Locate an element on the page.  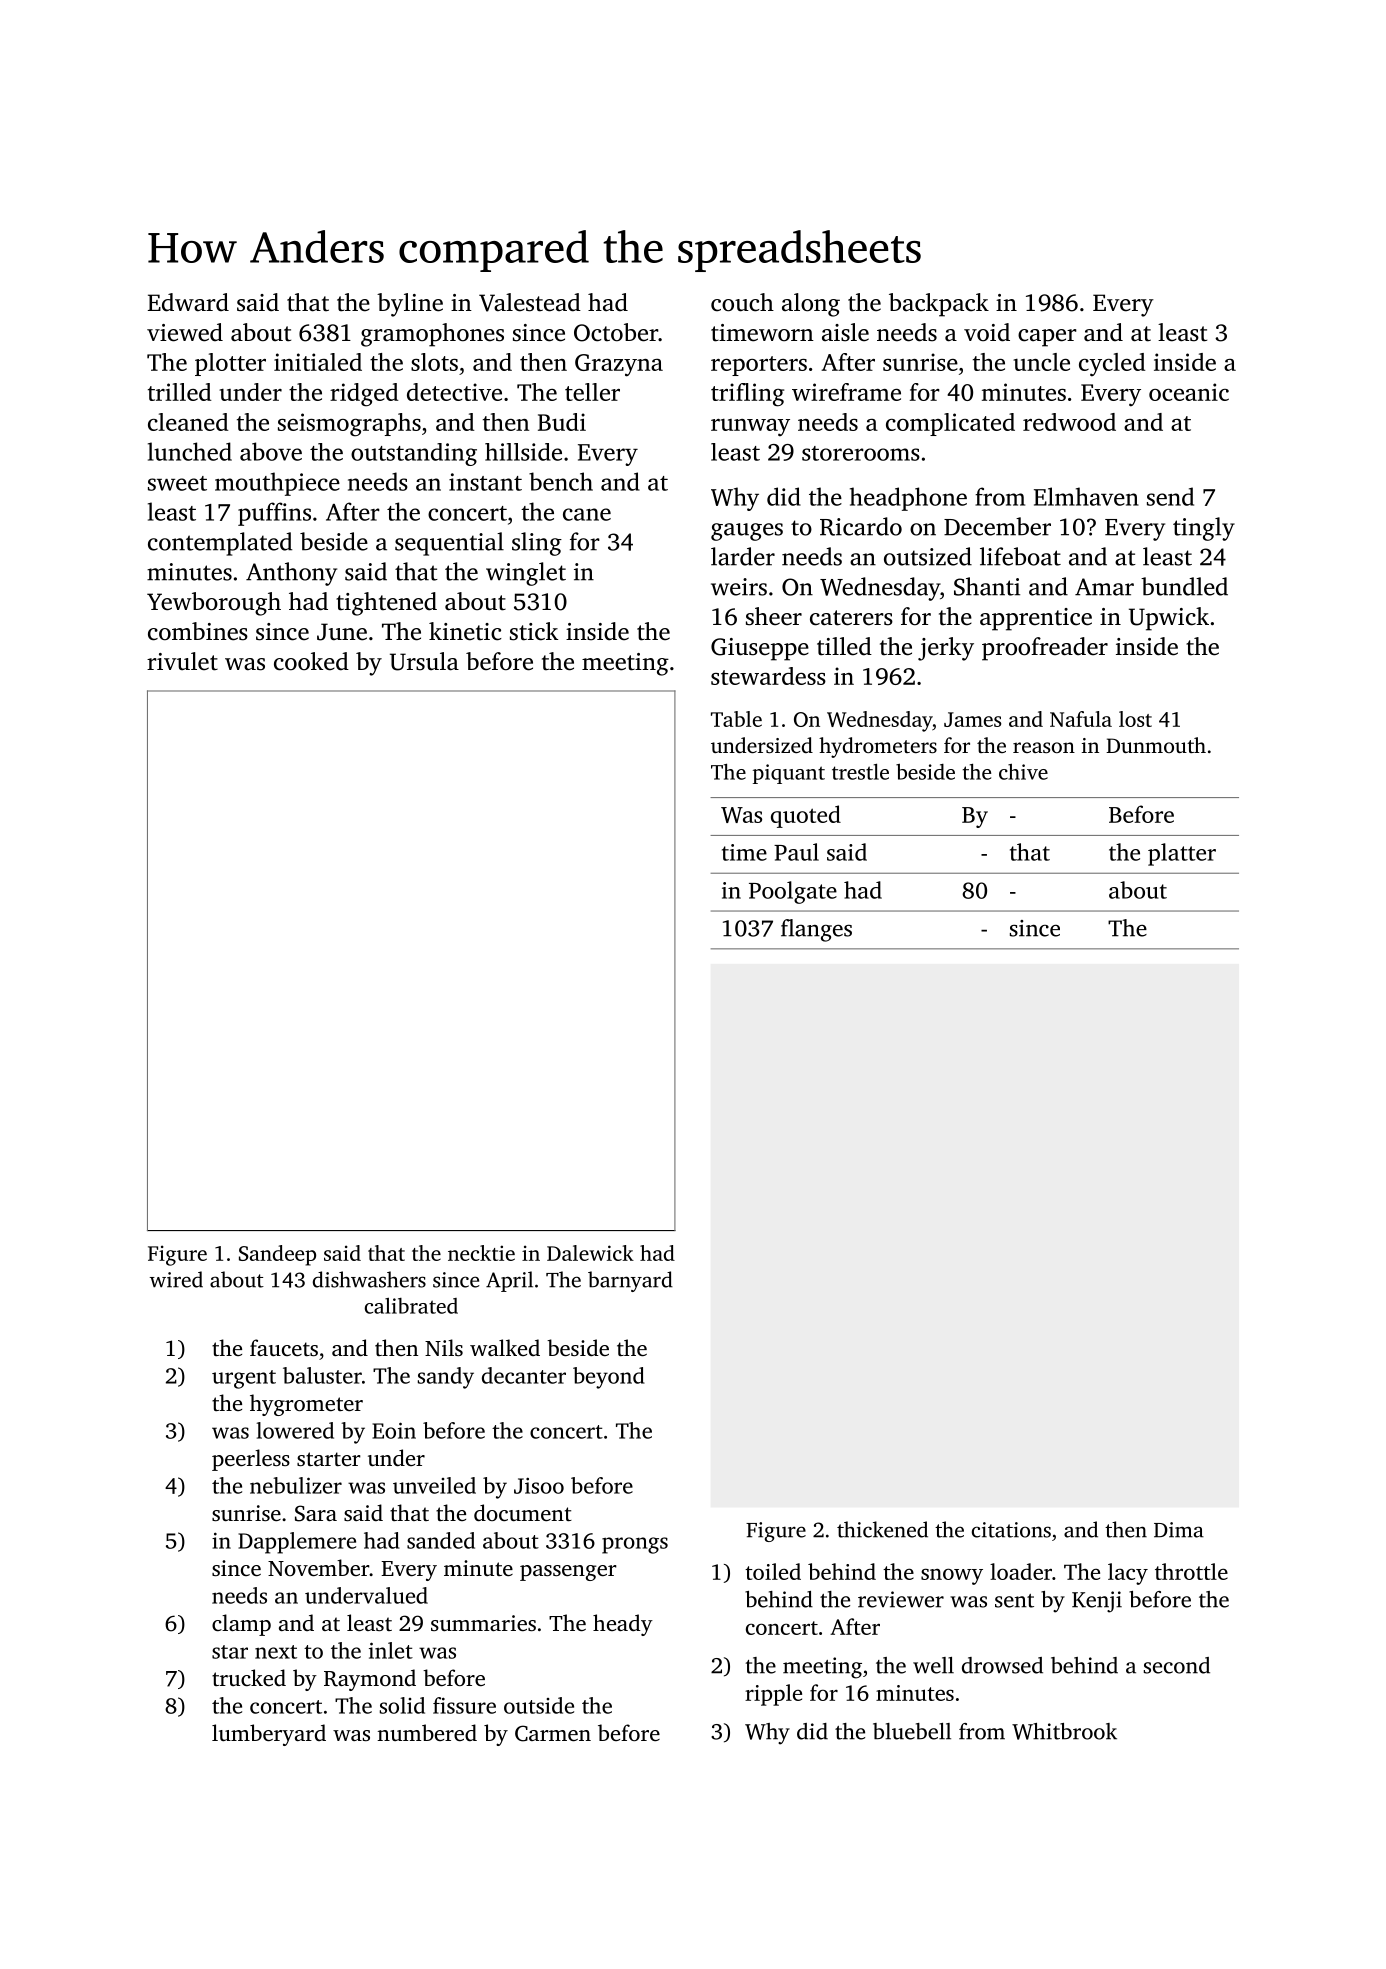
necktie is located at coordinates (481, 1253).
